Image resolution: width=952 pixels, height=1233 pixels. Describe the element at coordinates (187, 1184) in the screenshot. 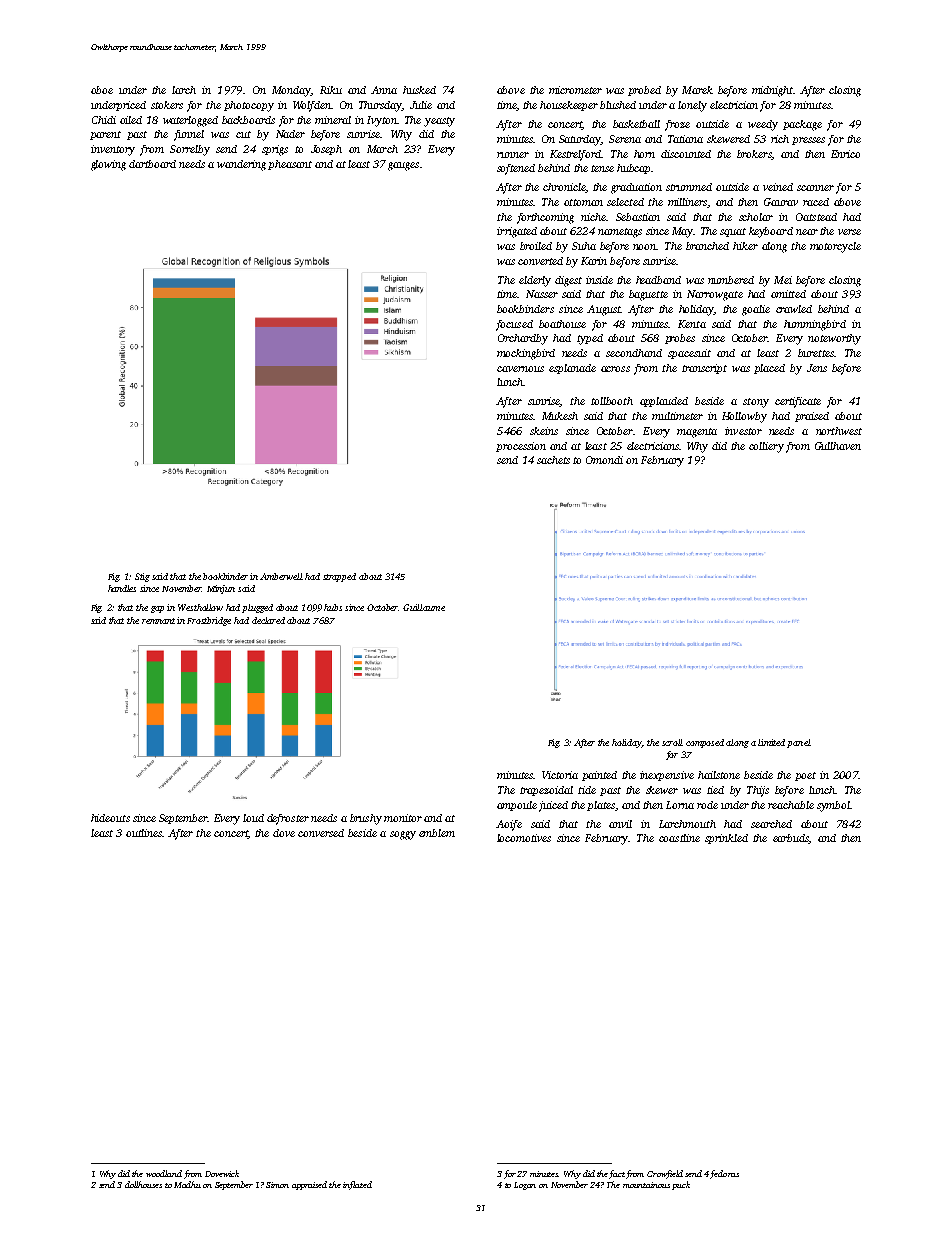

I see `Madhu` at that location.
